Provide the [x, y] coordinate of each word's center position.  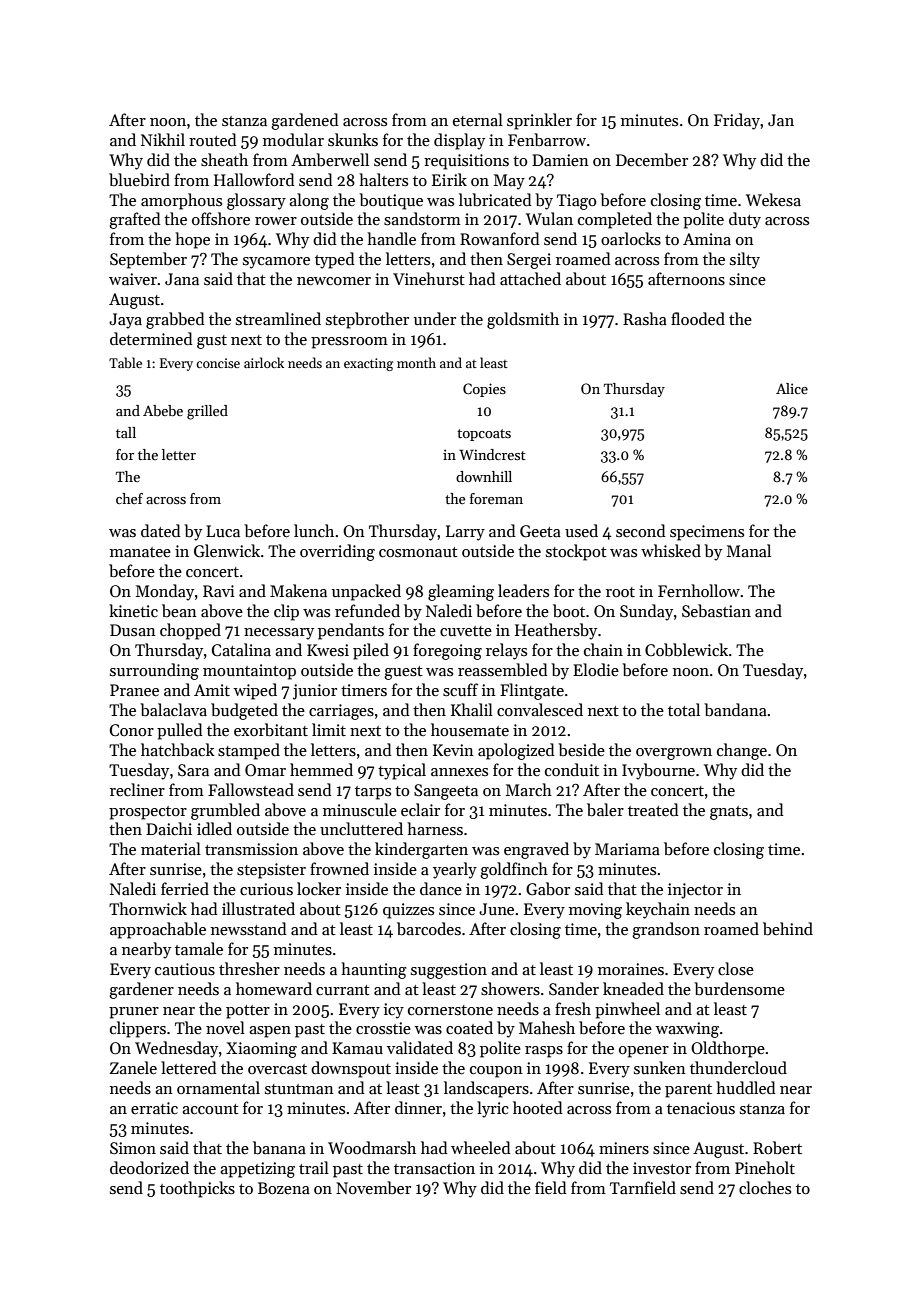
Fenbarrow [547, 140]
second [641, 530]
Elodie [596, 669]
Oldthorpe [728, 1049]
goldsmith [523, 320]
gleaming [461, 592]
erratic [154, 1108]
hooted [538, 1107]
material [171, 848]
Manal [749, 550]
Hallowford [254, 179]
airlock [264, 362]
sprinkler [539, 121]
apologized [516, 751]
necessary [279, 634]
